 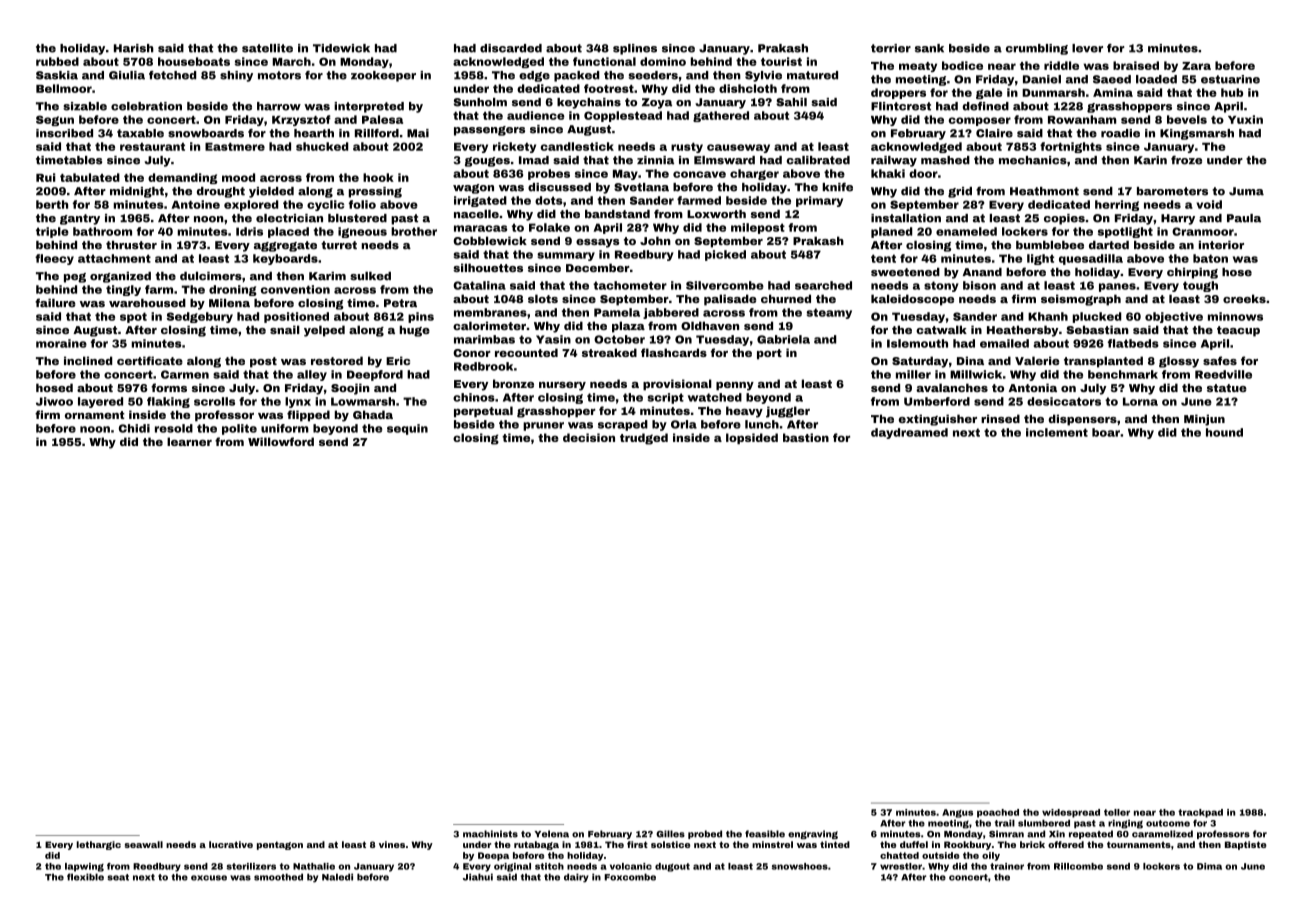 I want to click on trackpad, so click(x=1200, y=813).
